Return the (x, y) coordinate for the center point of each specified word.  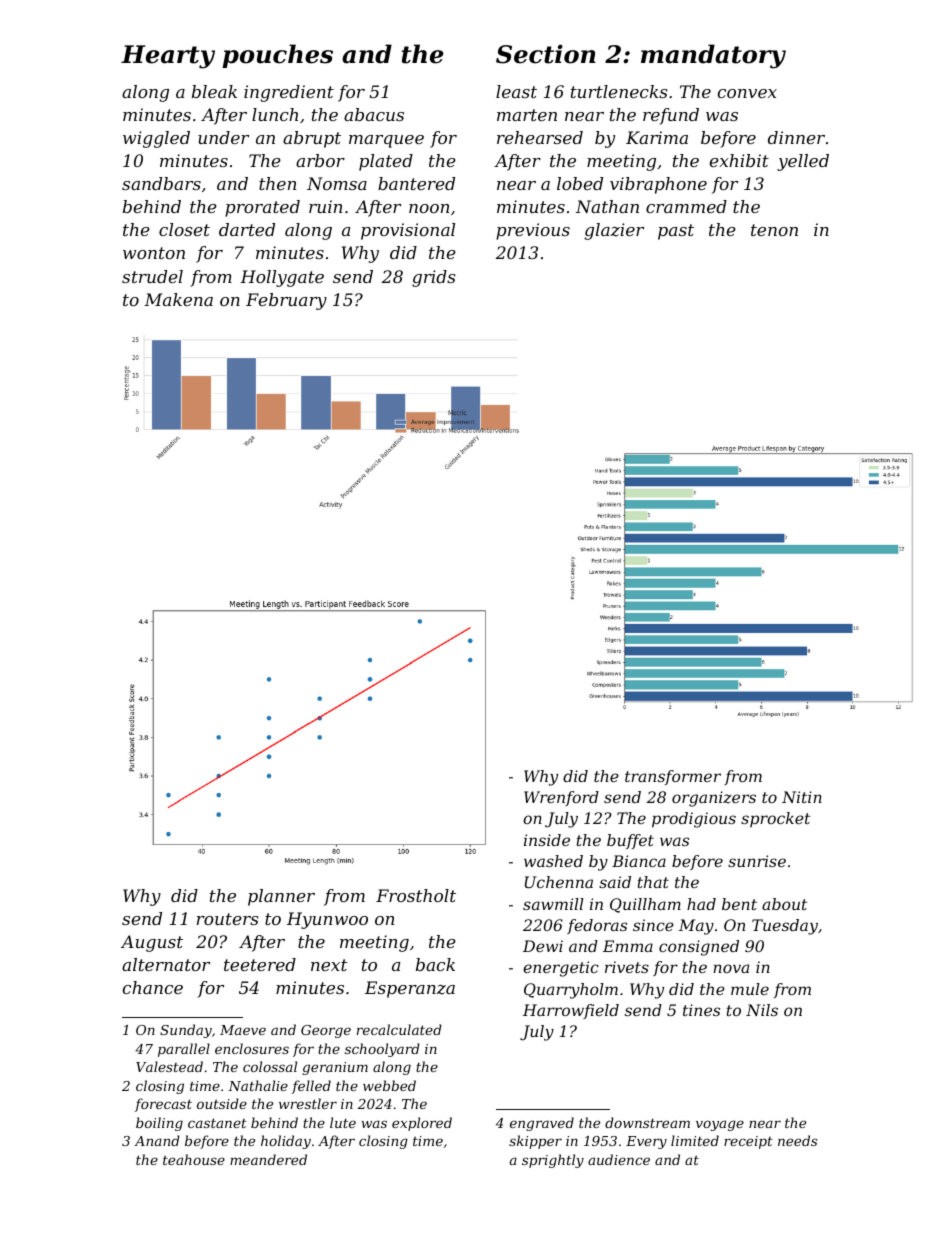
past (676, 232)
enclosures (252, 1048)
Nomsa (337, 183)
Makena (178, 299)
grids (434, 278)
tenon (774, 230)
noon (429, 208)
